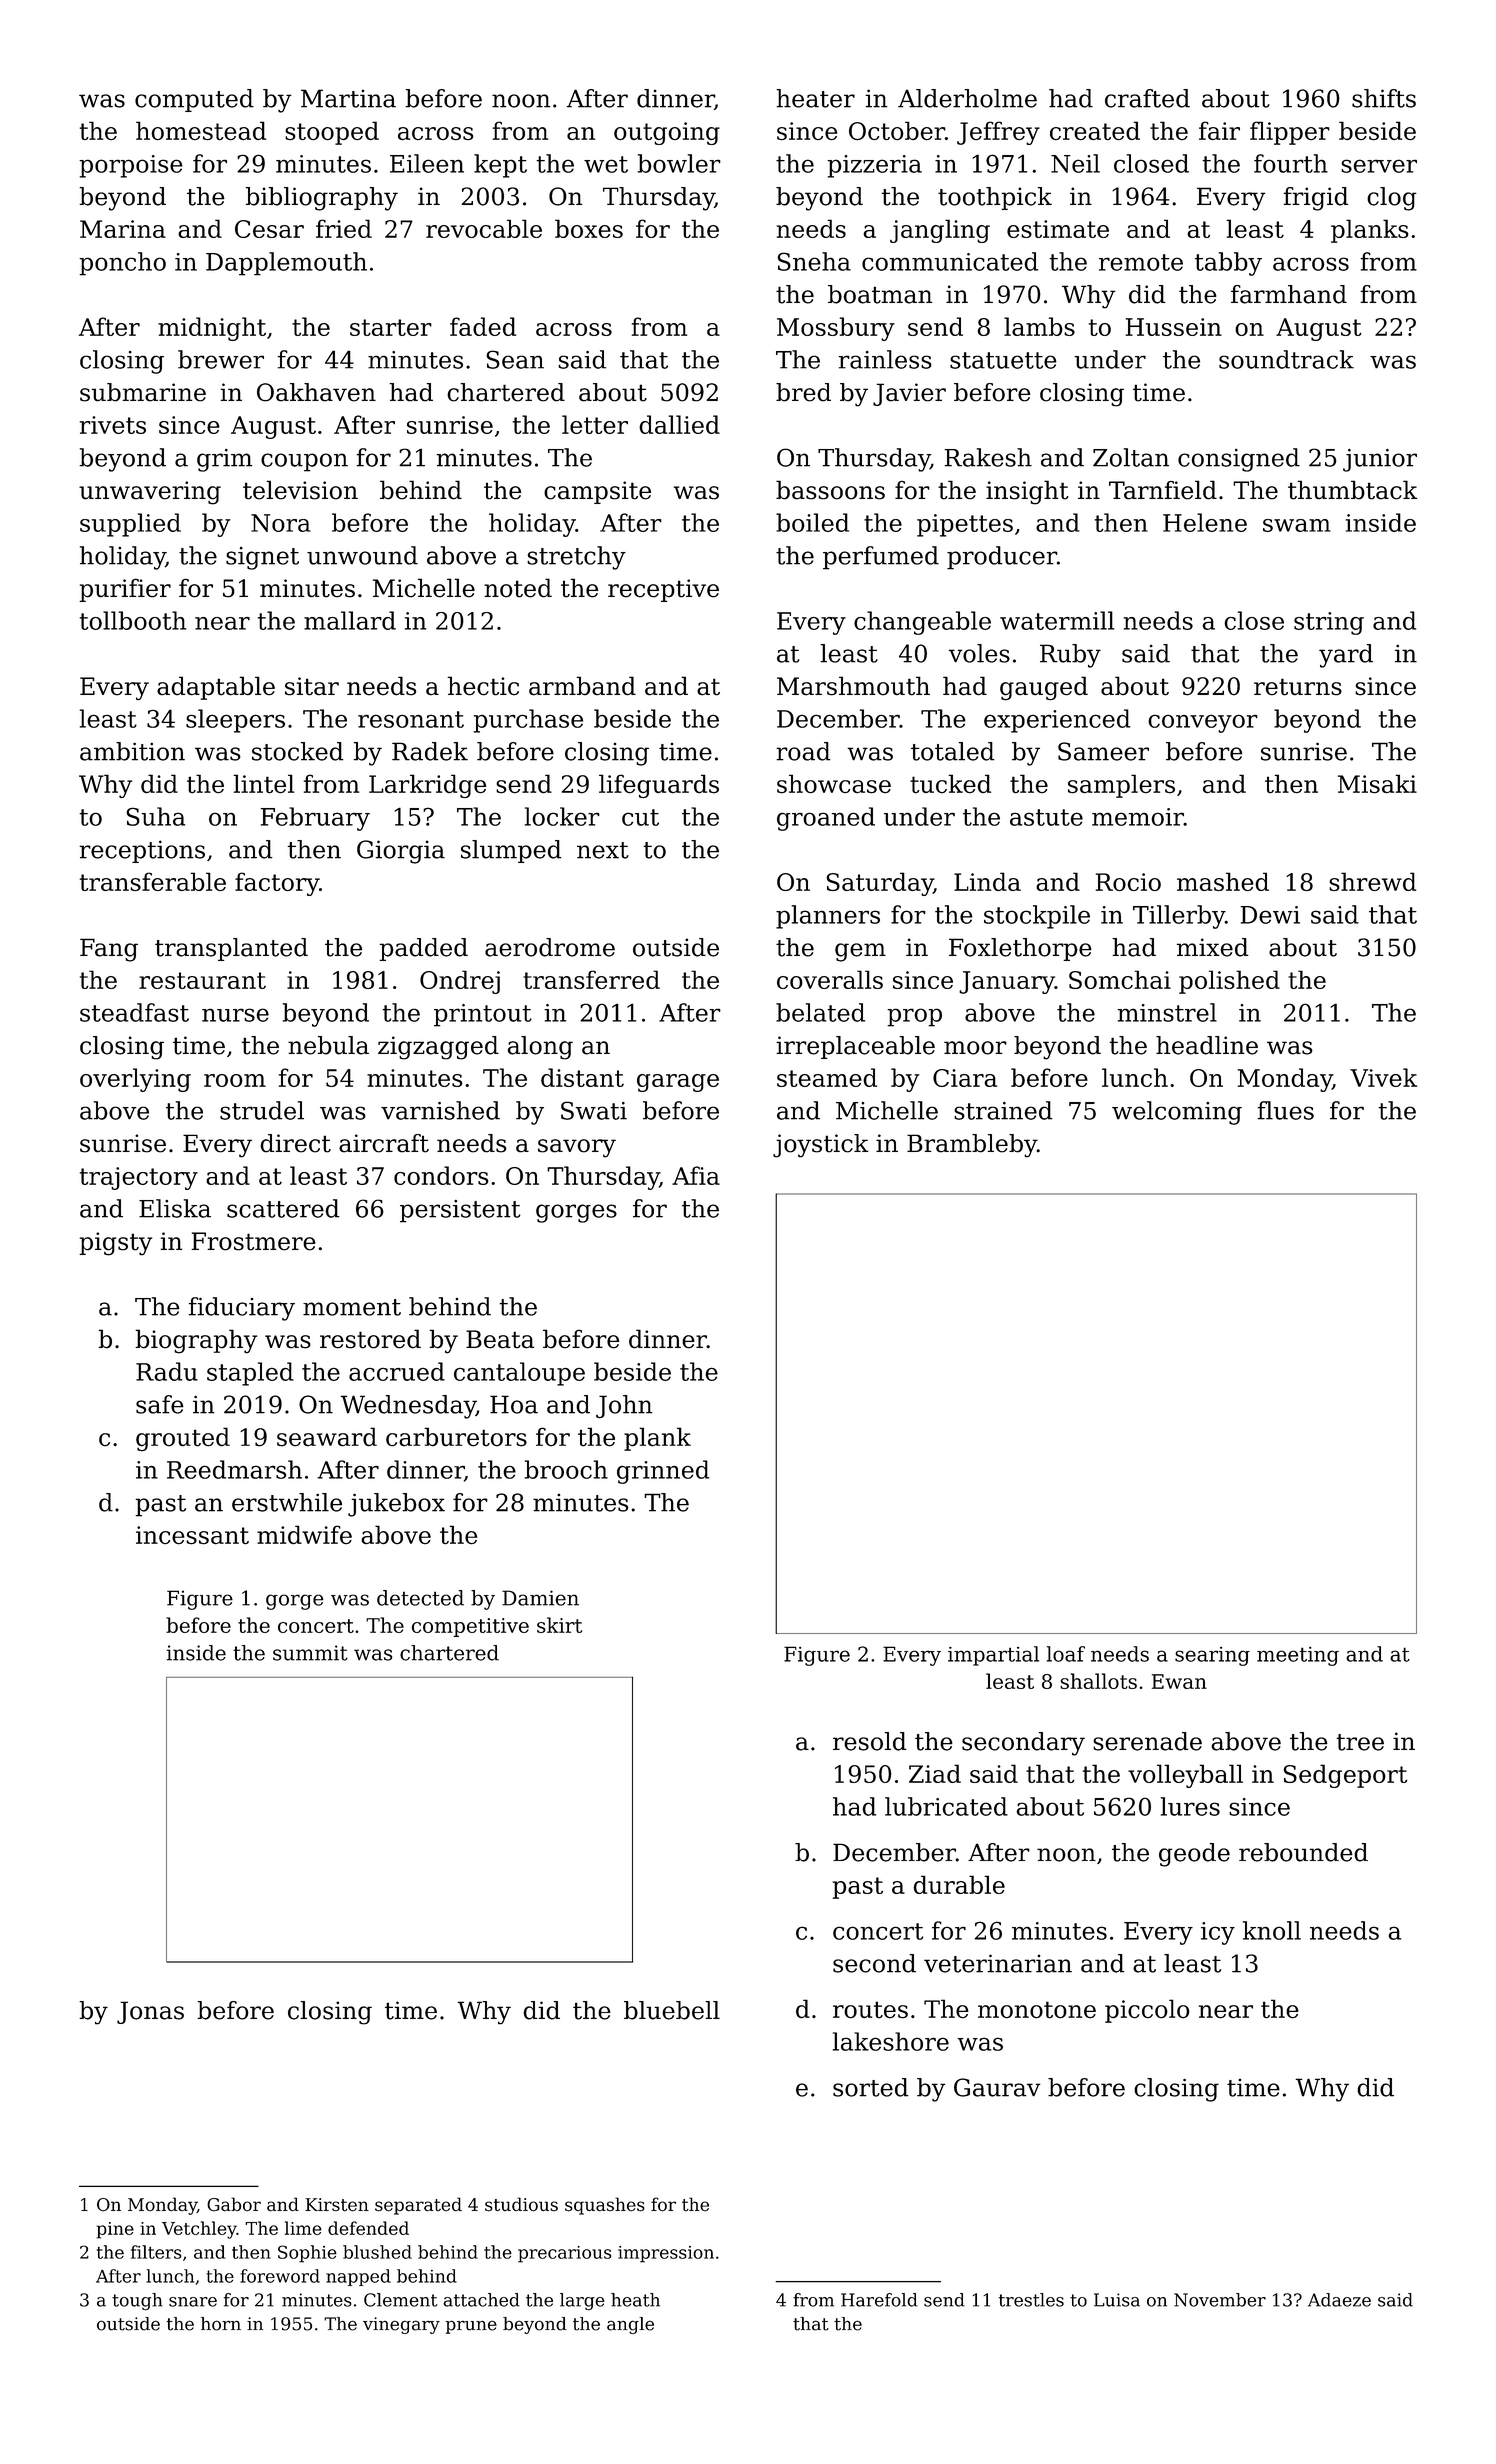 Image resolution: width=1496 pixels, height=2464 pixels. Describe the element at coordinates (993, 1656) in the screenshot. I see `impartial` at that location.
